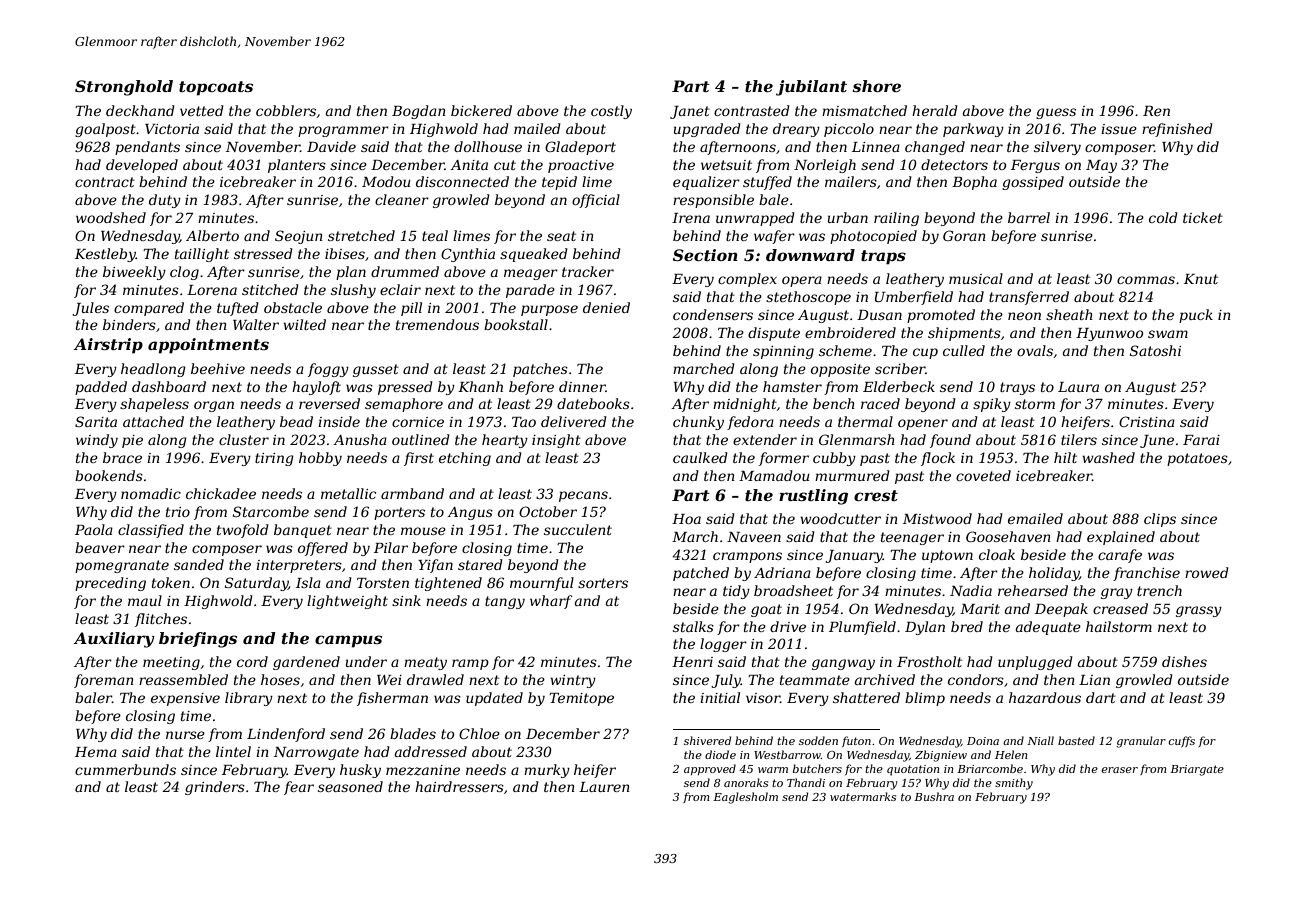 This screenshot has height=924, width=1308. What do you see at coordinates (690, 112) in the screenshot?
I see `Janet` at bounding box center [690, 112].
